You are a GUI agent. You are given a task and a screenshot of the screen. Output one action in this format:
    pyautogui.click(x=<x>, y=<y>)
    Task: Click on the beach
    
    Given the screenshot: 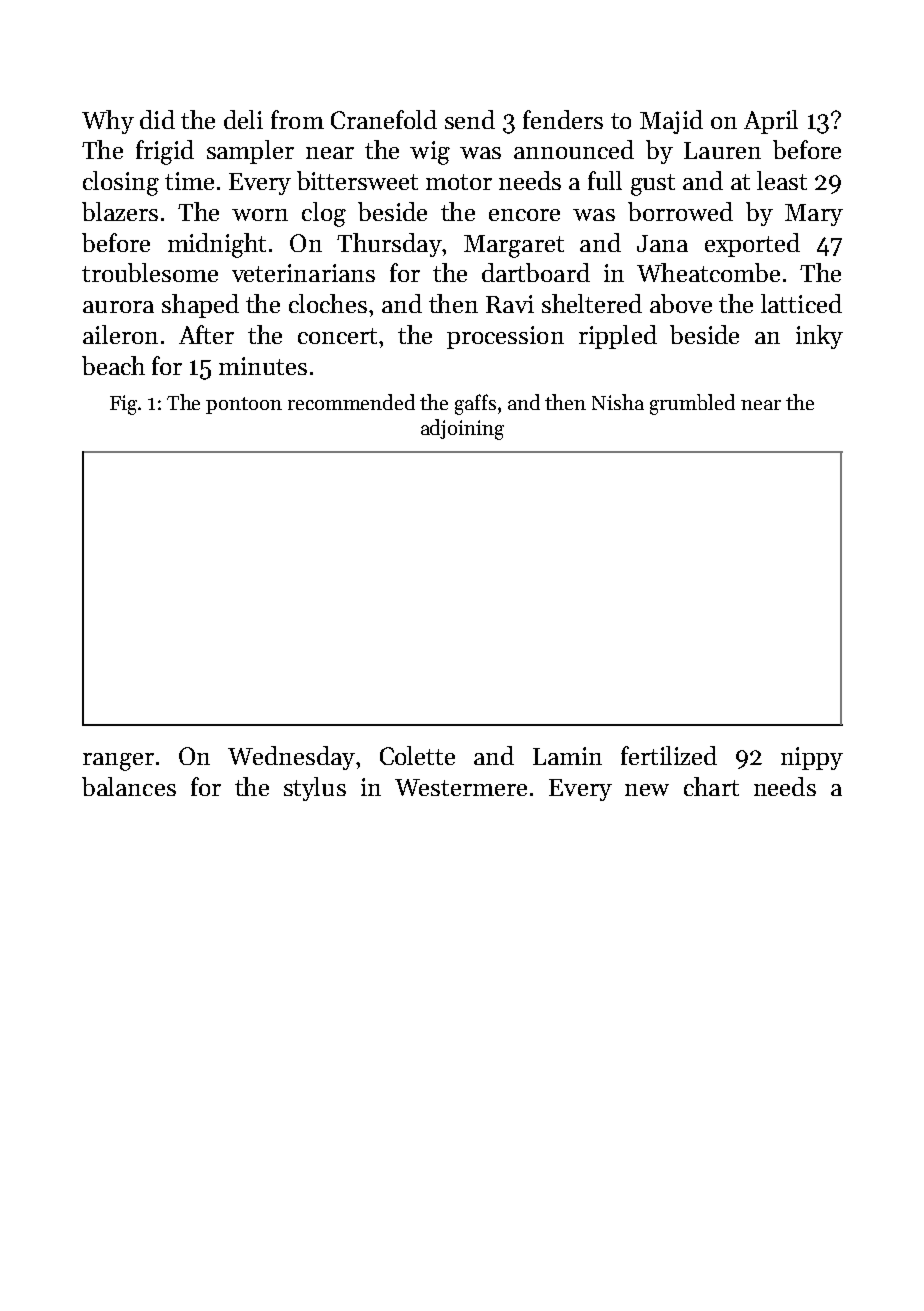 What is the action you would take?
    pyautogui.click(x=113, y=365)
